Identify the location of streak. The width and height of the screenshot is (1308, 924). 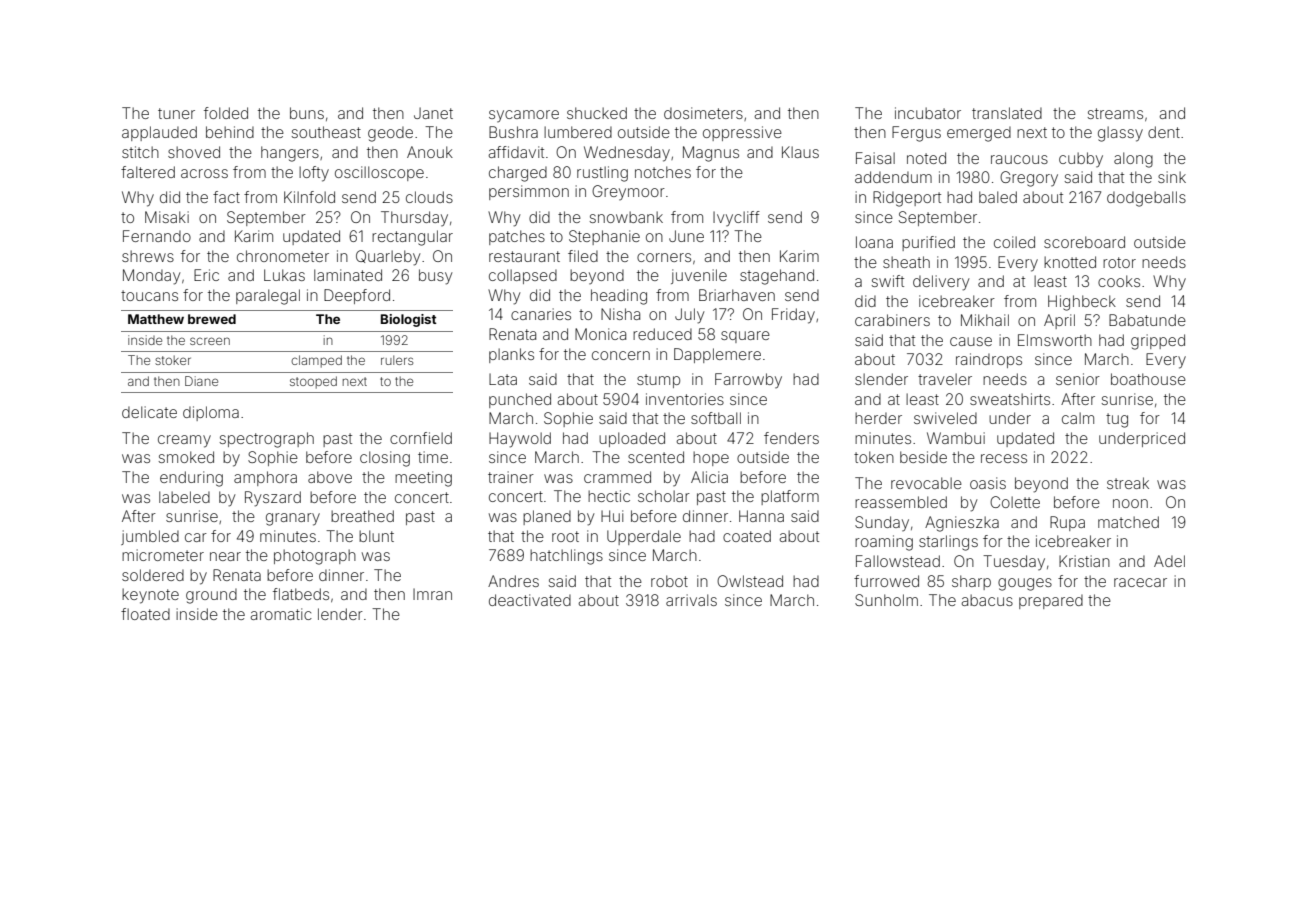
(1128, 483).
